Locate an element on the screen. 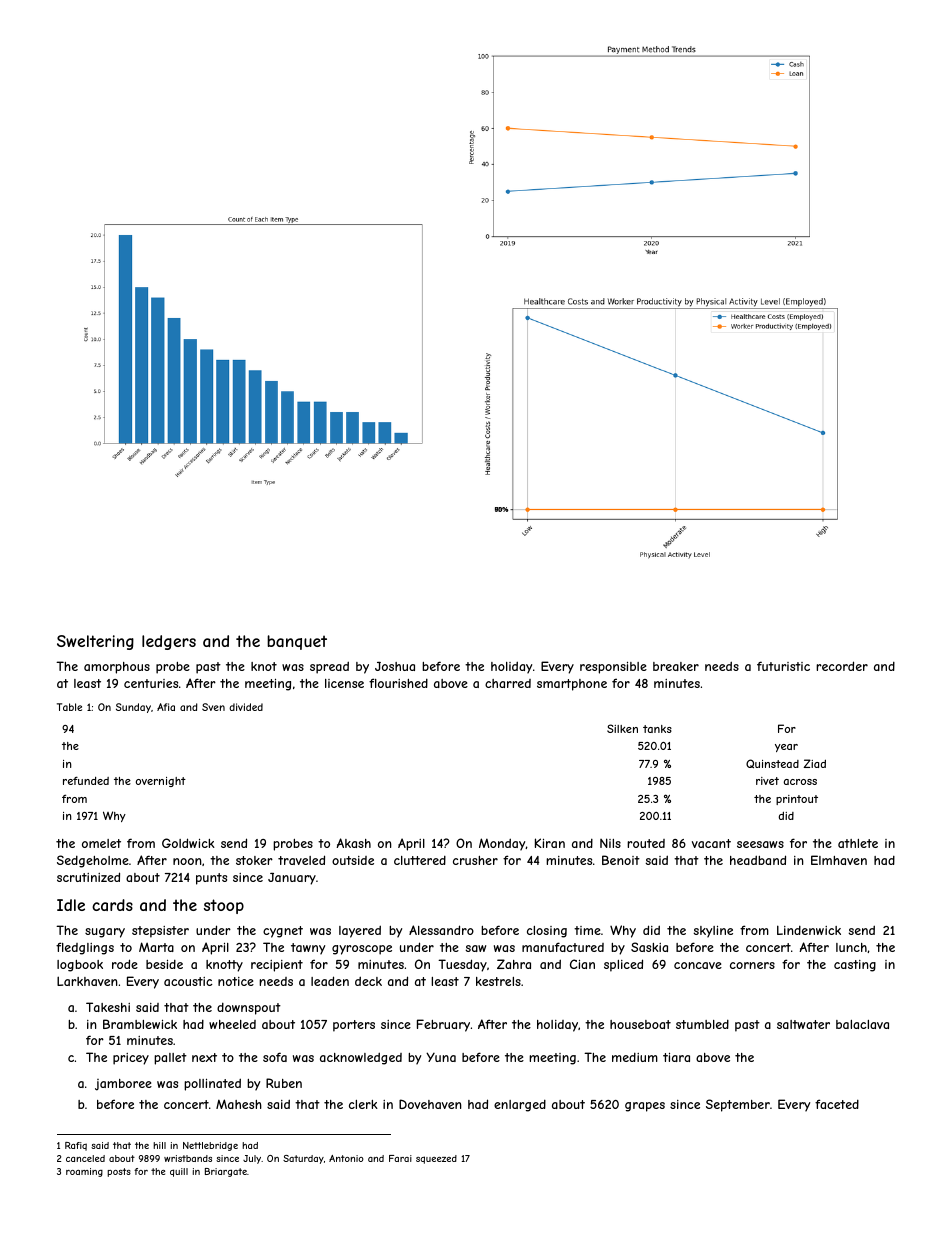 This screenshot has height=1233, width=952. Benoit is located at coordinates (621, 860).
